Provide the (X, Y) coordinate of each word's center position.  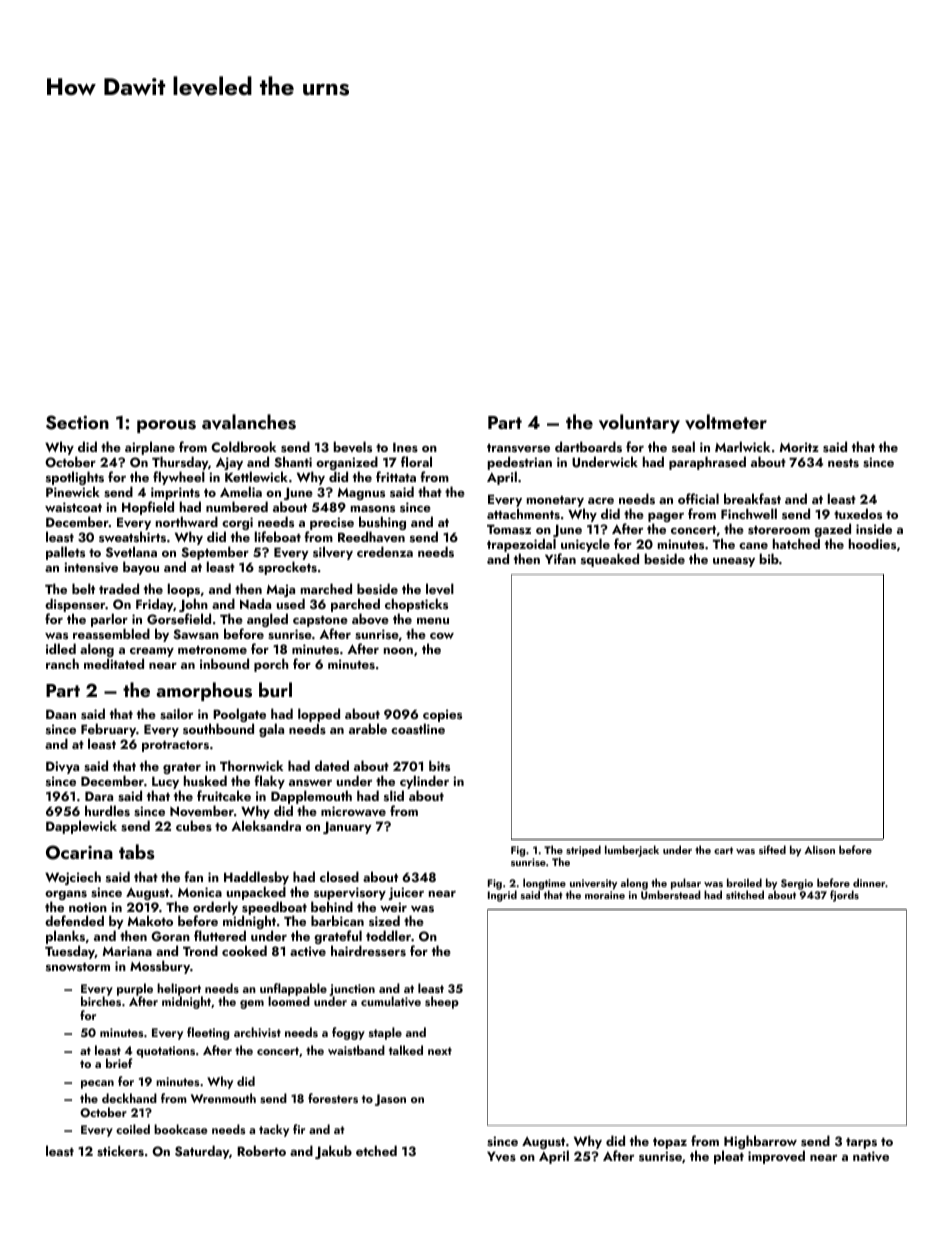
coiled (133, 1129)
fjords (844, 896)
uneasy (734, 562)
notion (88, 907)
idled (61, 648)
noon (398, 651)
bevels (353, 446)
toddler (388, 935)
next (440, 1051)
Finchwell (749, 513)
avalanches (249, 422)
